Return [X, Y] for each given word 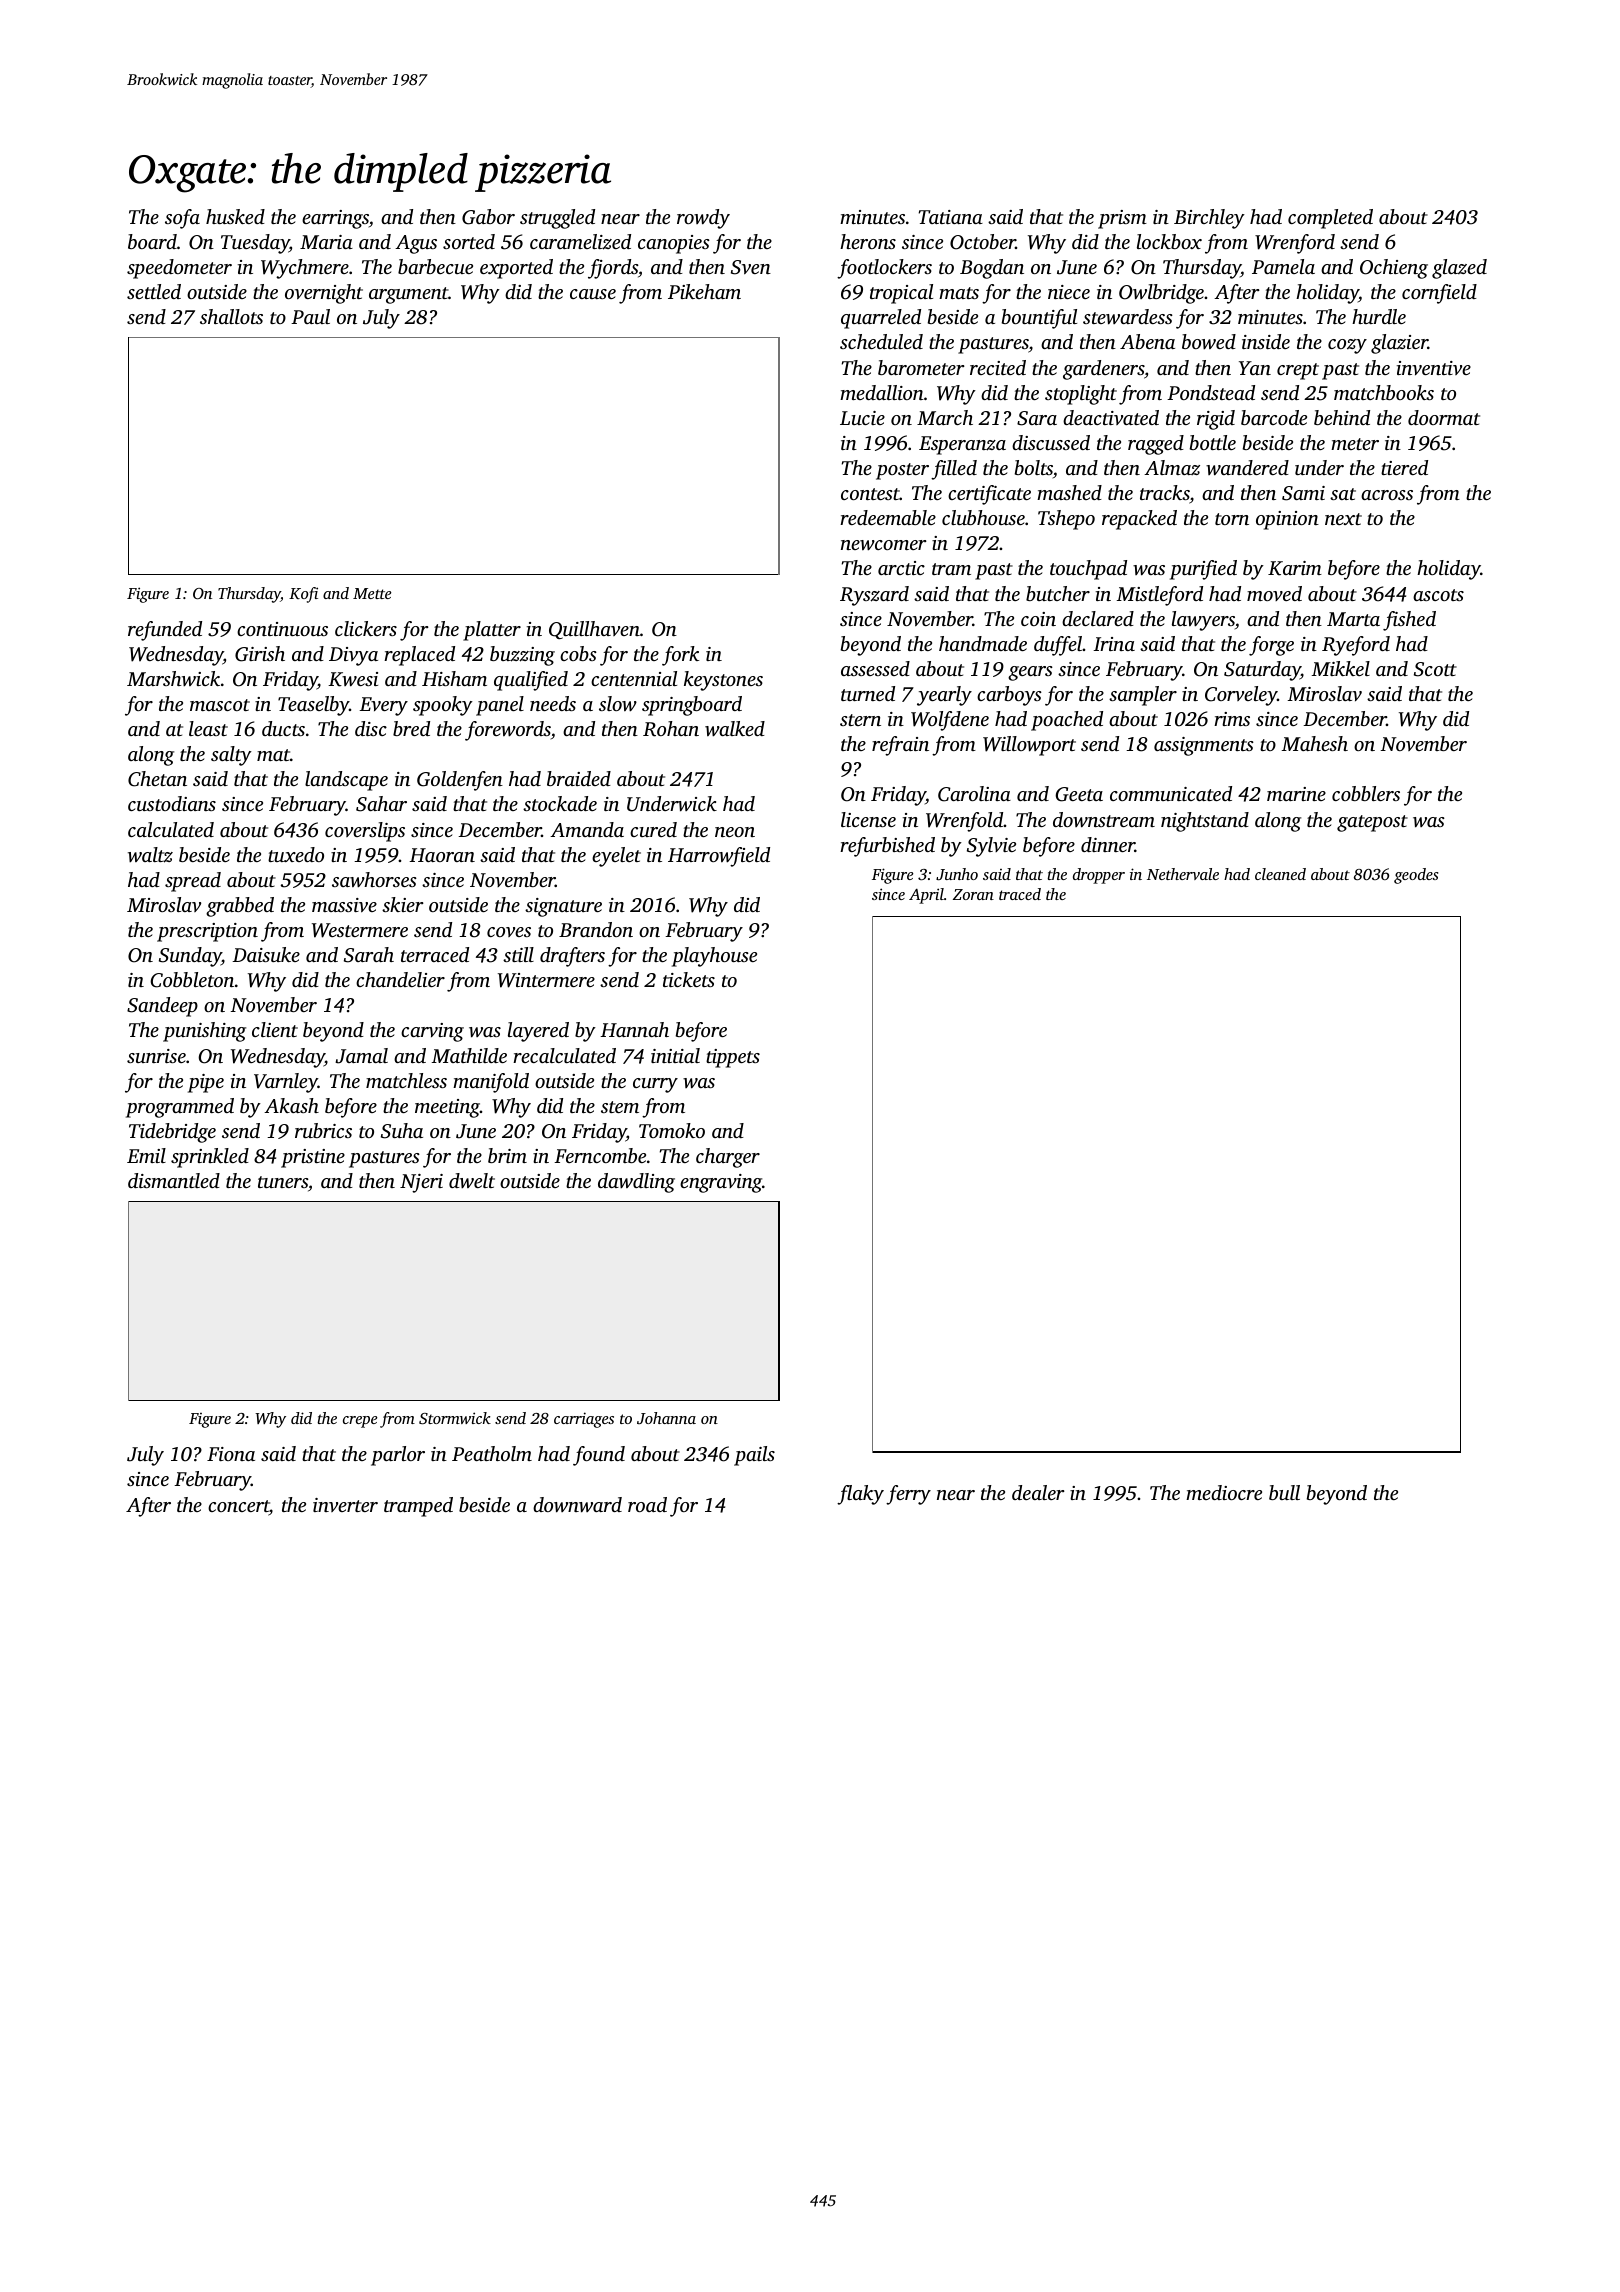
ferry [908, 1495]
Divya [353, 656]
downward [577, 1505]
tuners [283, 1182]
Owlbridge [1161, 294]
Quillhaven [594, 630]
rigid [1216, 420]
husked [235, 216]
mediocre [1224, 1492]
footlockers [884, 269]
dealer [1038, 1492]
